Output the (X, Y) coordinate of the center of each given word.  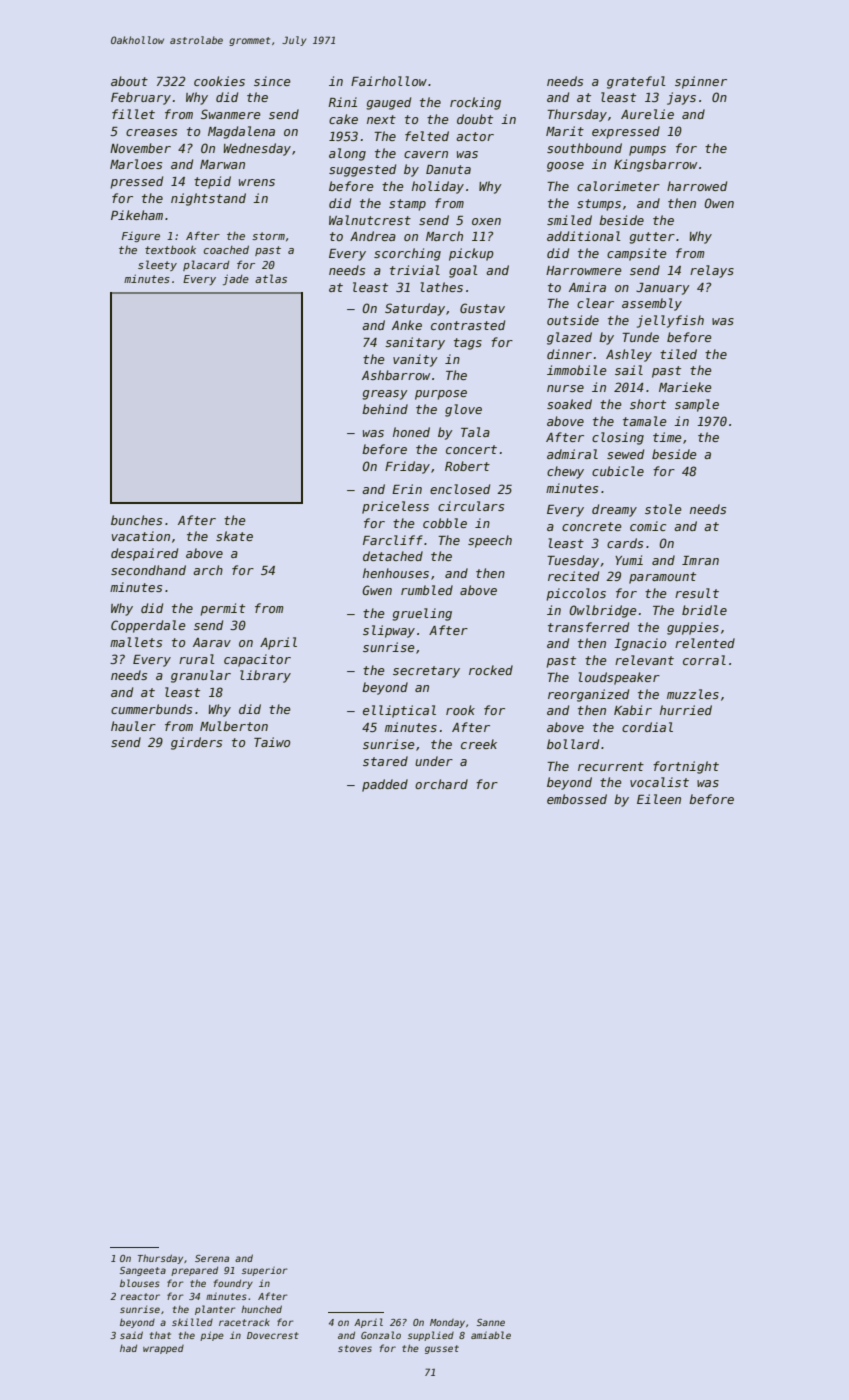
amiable (491, 1335)
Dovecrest (273, 1335)
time (667, 437)
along (347, 154)
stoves (355, 1348)
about (129, 81)
